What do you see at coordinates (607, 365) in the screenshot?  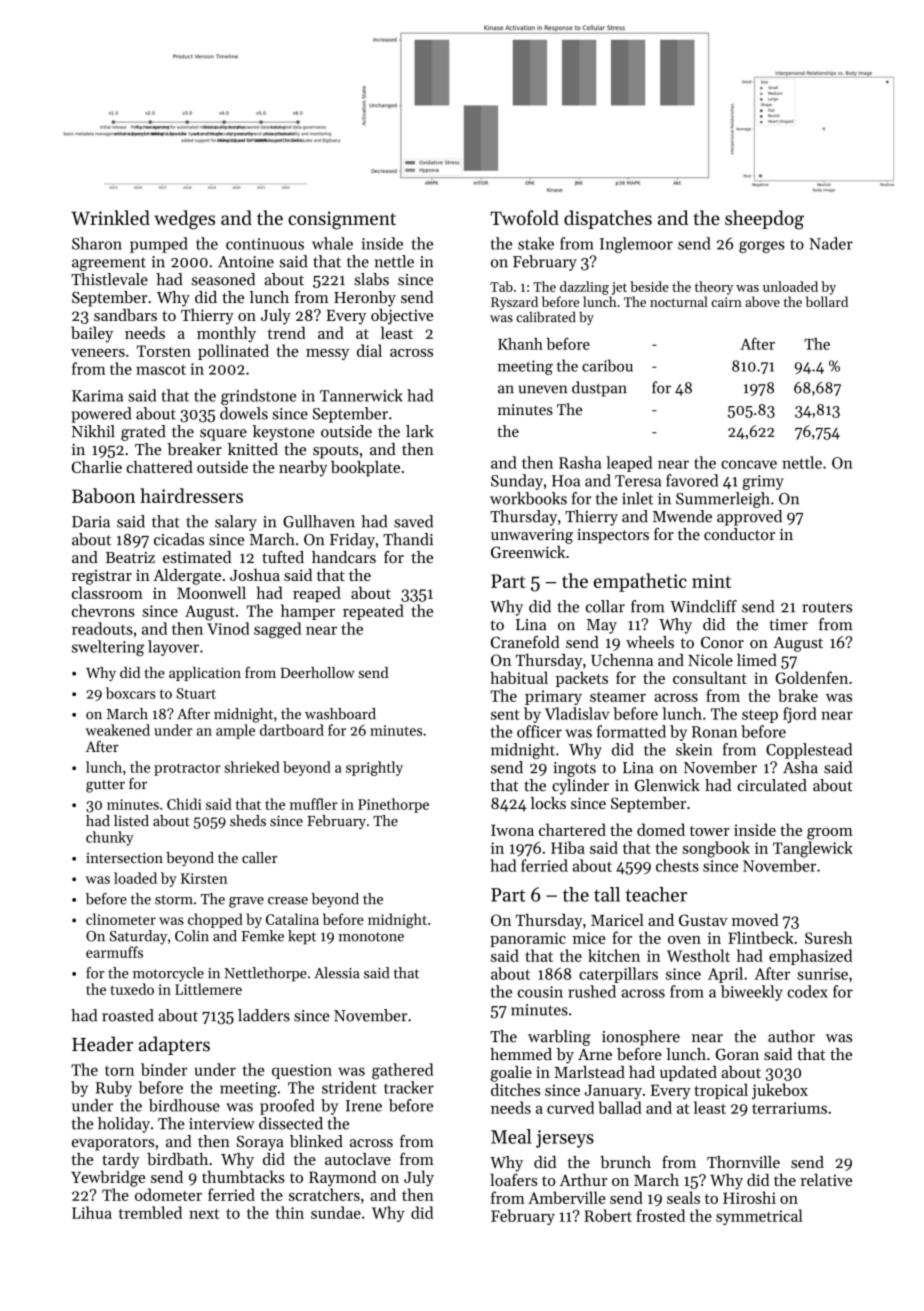 I see `caribou` at bounding box center [607, 365].
